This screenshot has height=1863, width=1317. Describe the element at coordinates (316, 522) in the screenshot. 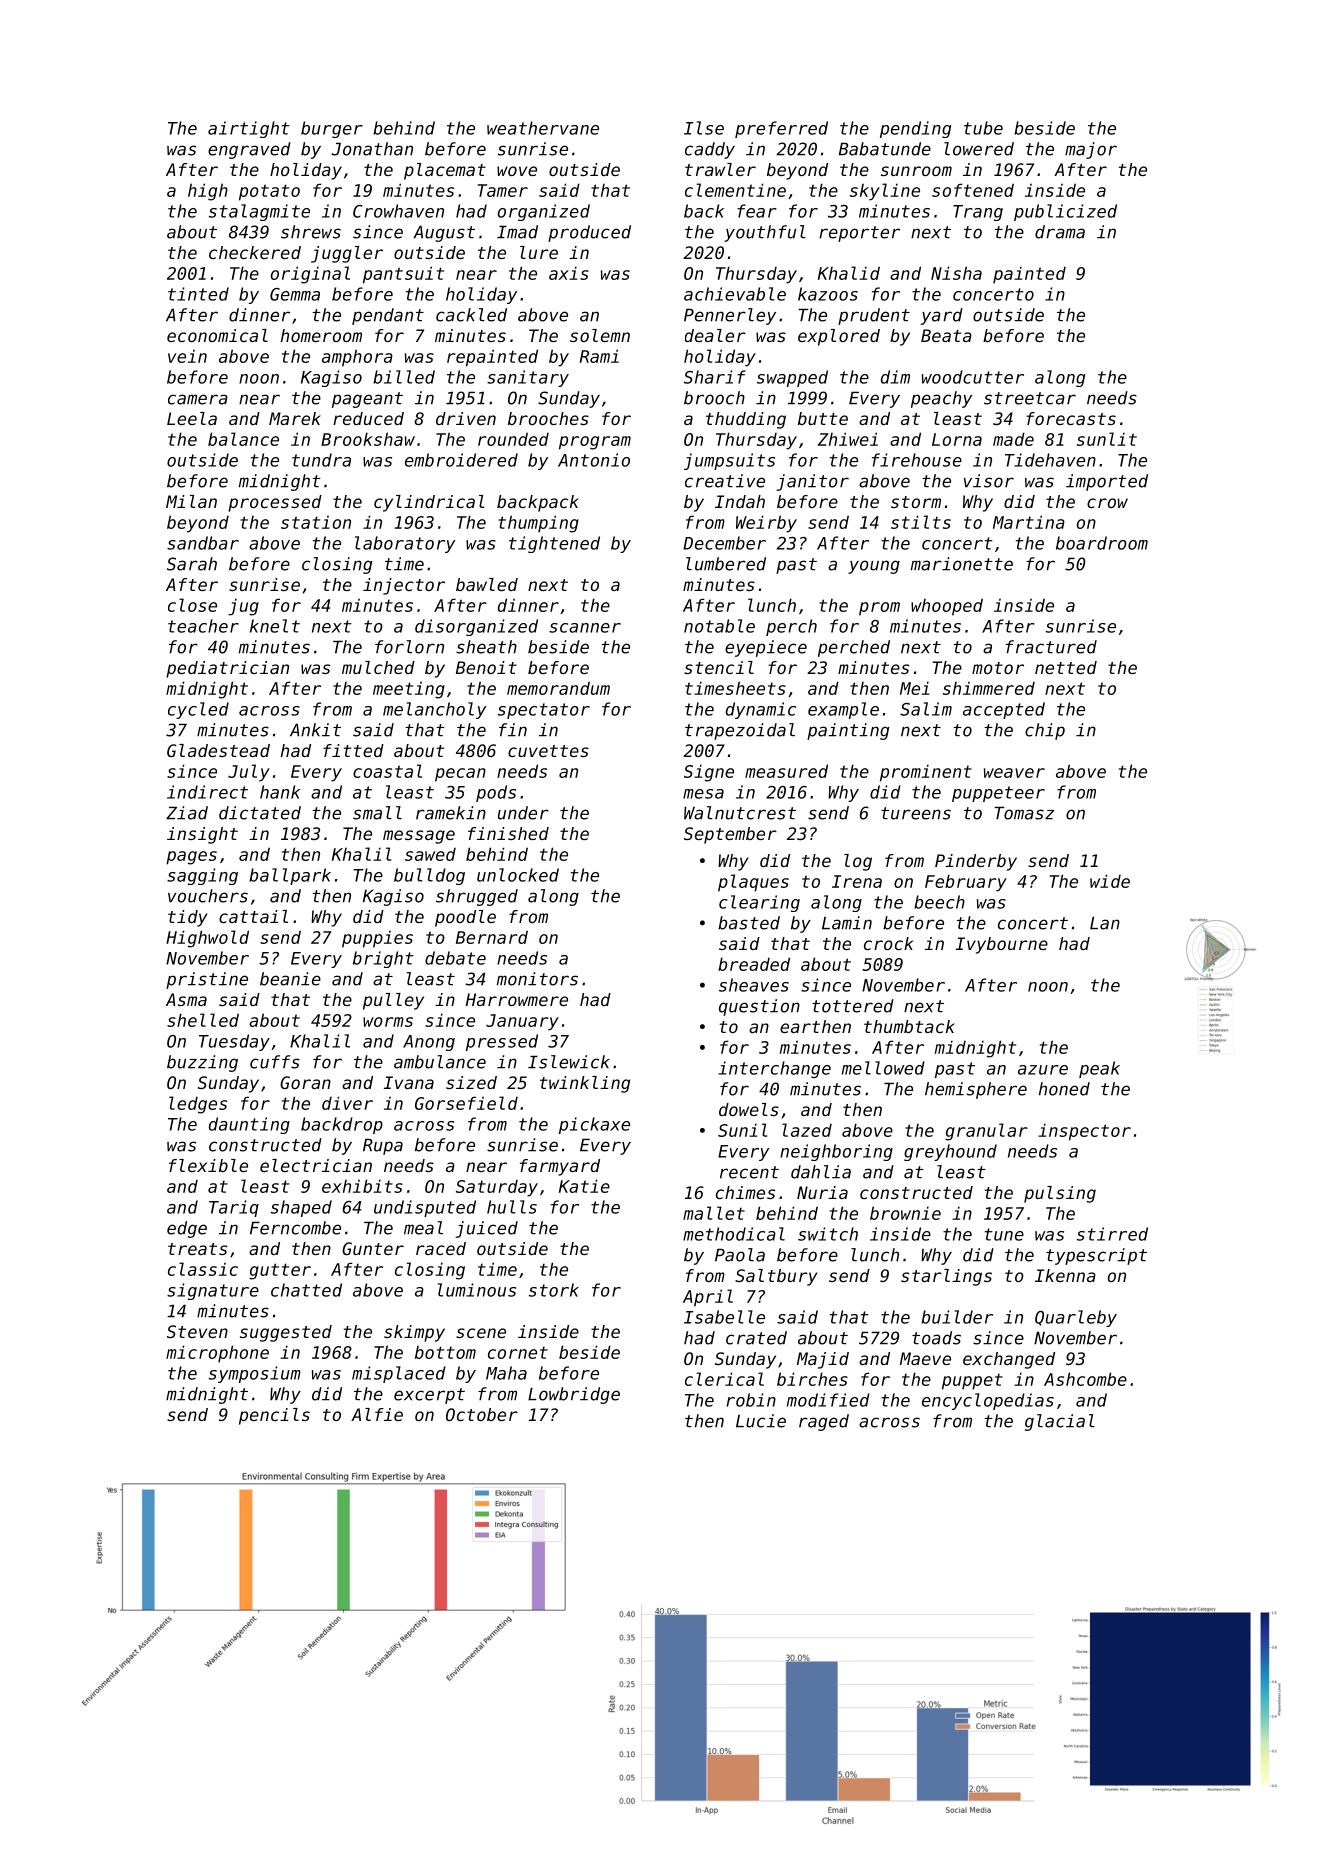

I see `station` at that location.
